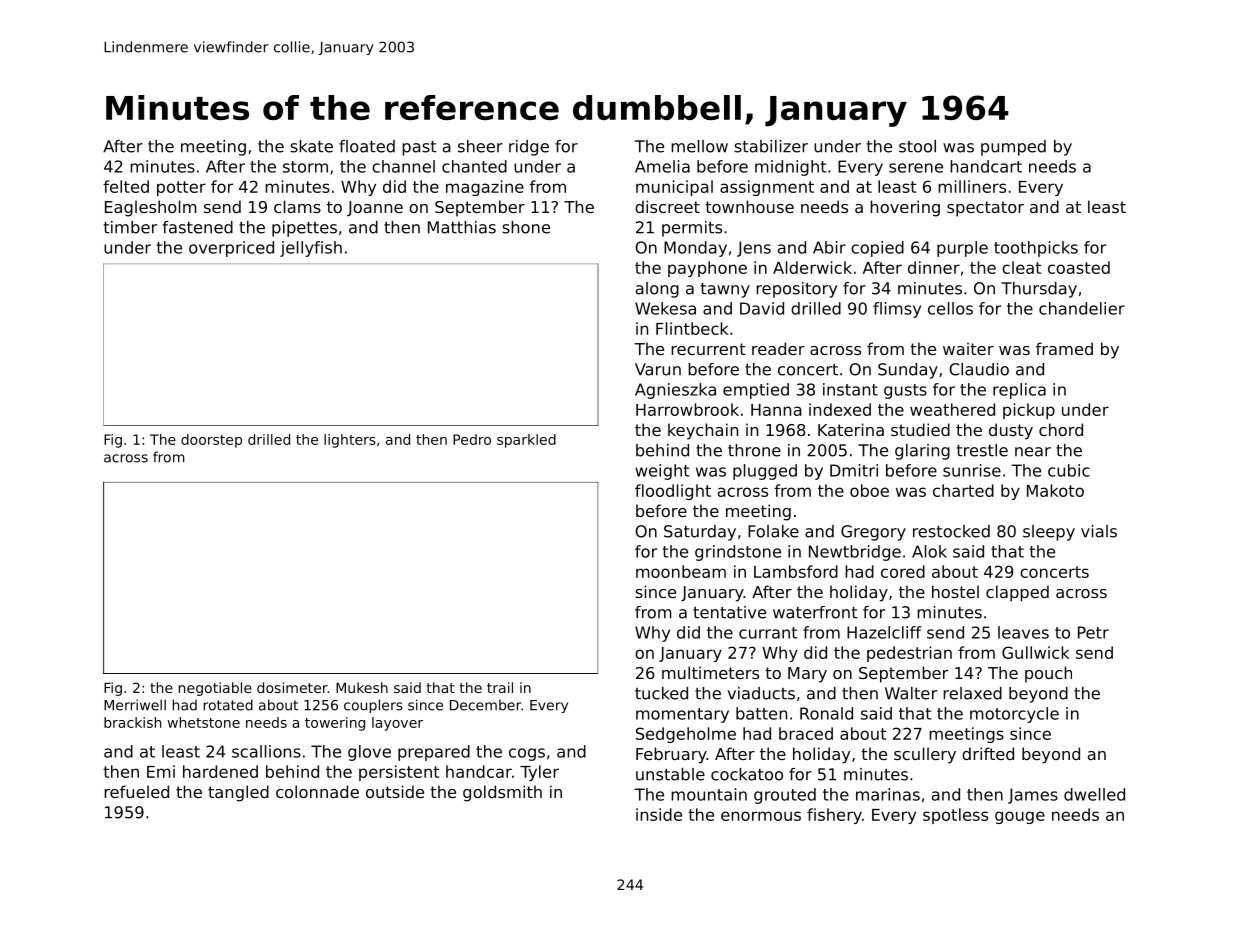 This screenshot has width=1233, height=952. I want to click on Wekesa, so click(665, 308).
